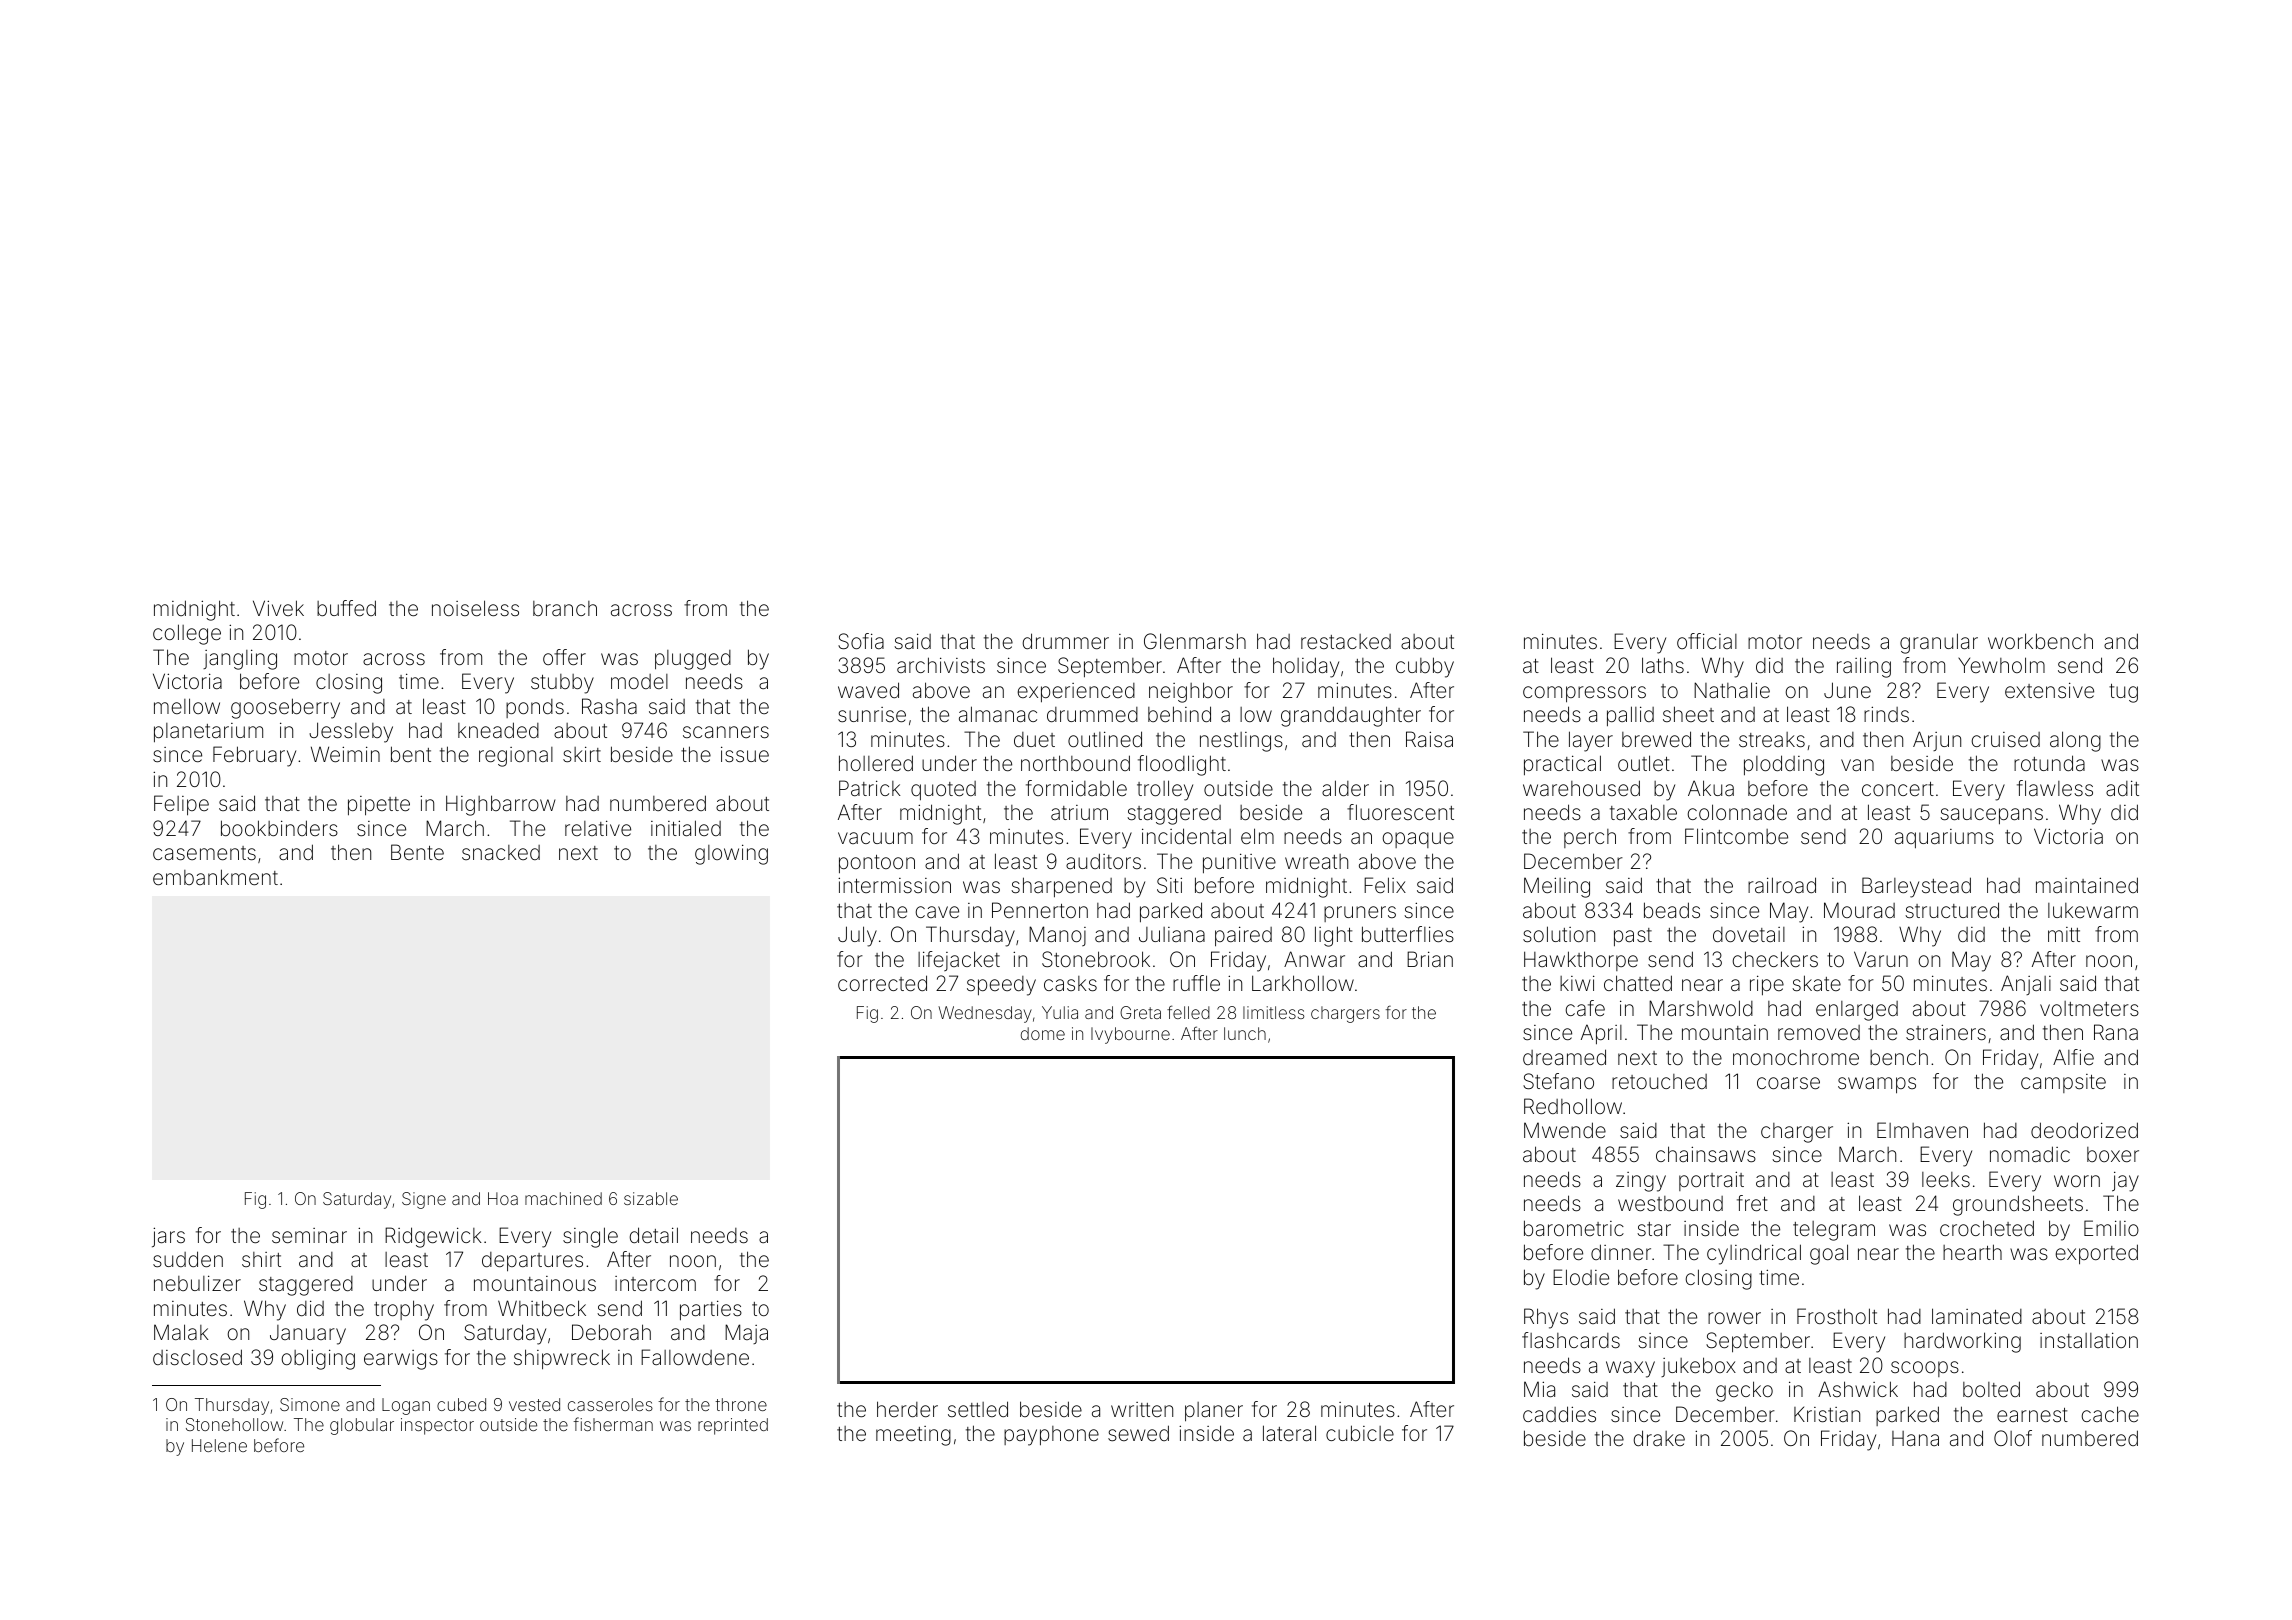  What do you see at coordinates (168, 1237) in the screenshot?
I see `jars` at bounding box center [168, 1237].
